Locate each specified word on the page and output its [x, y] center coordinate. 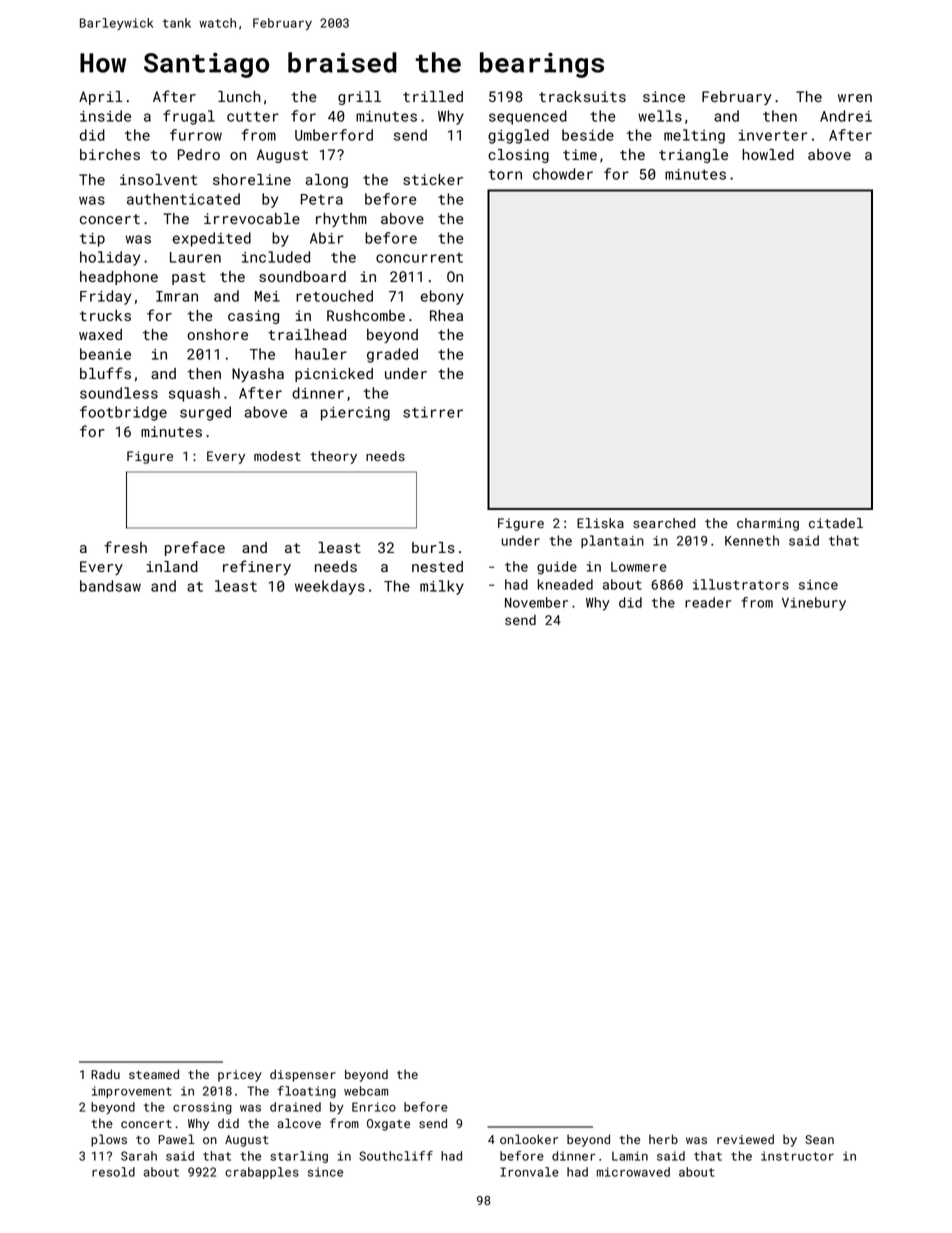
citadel [836, 523]
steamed [154, 1074]
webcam [366, 1091]
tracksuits [582, 96]
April [101, 98]
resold [113, 1172]
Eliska [600, 523]
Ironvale [529, 1172]
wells [660, 116]
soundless [119, 393]
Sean [819, 1139]
